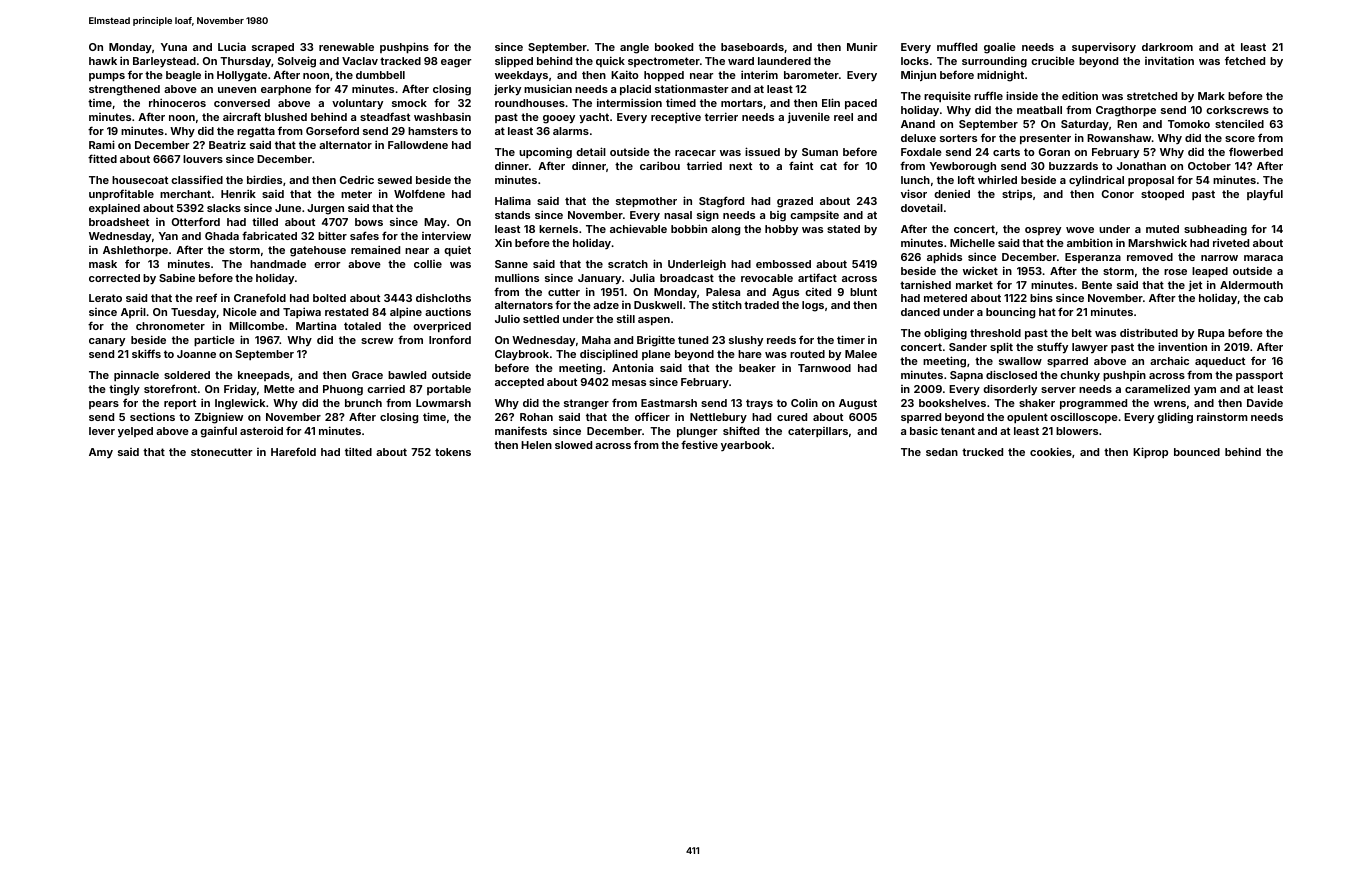  Describe the element at coordinates (781, 230) in the page. I see `hobby` at that location.
